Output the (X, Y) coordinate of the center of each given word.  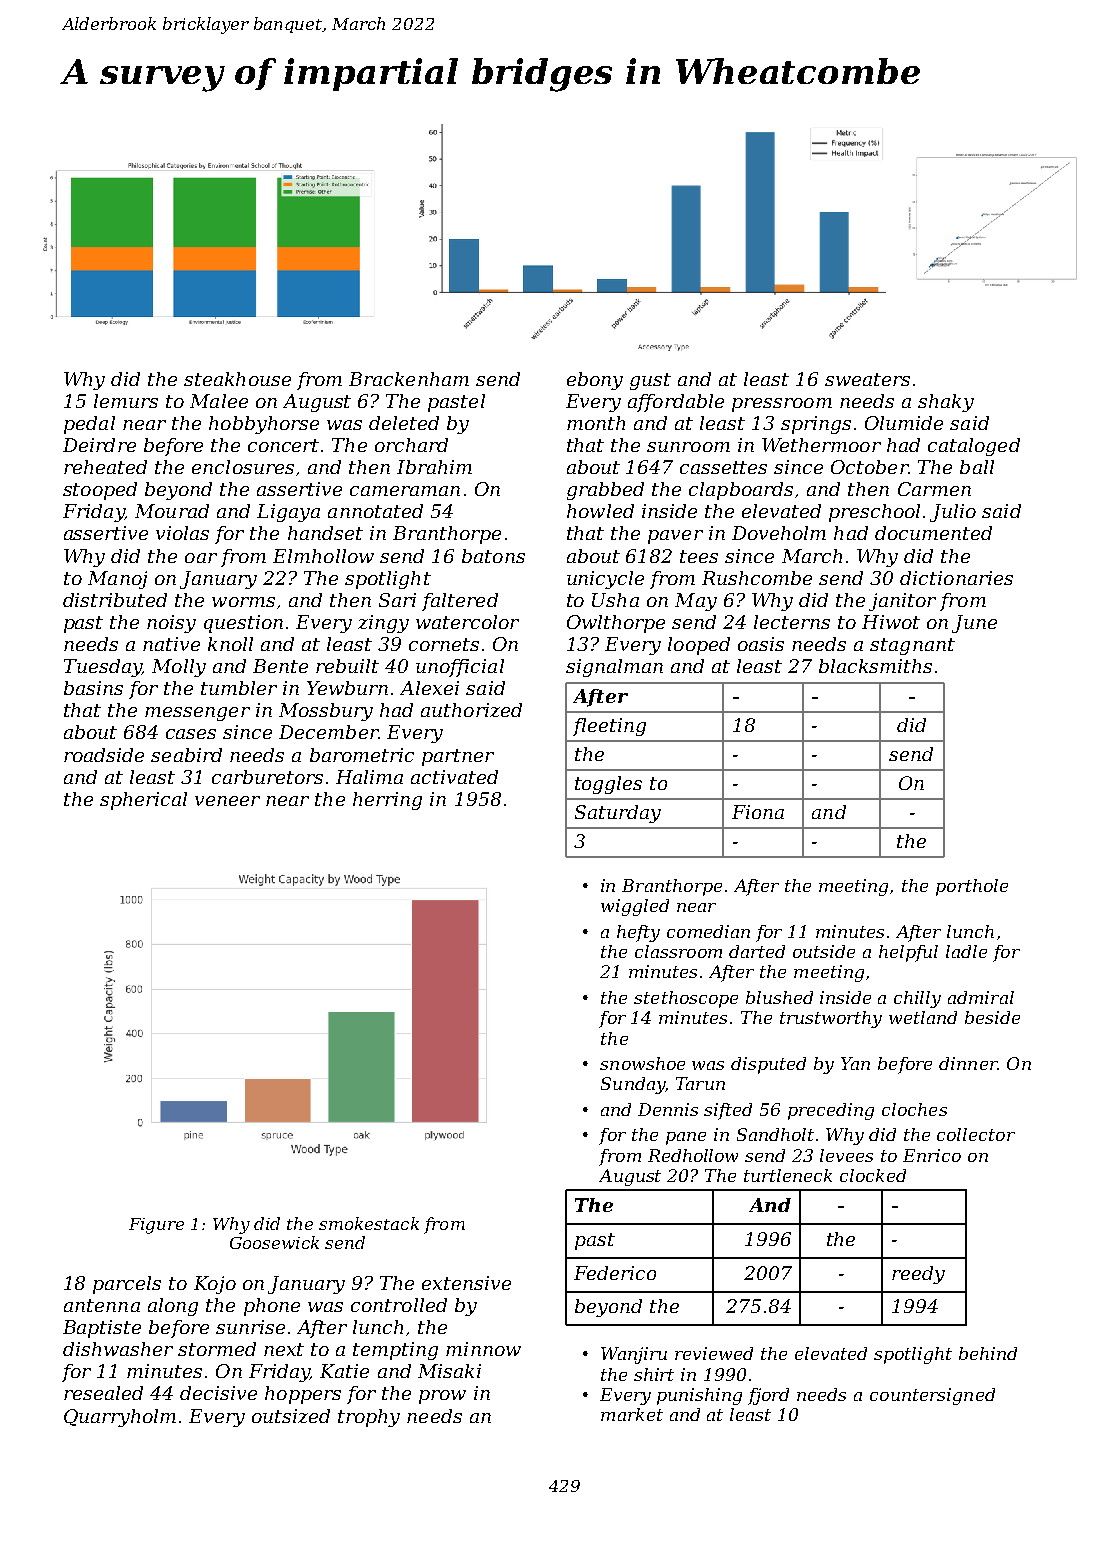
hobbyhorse (264, 425)
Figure (156, 1226)
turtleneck (788, 1175)
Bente (280, 666)
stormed (217, 1349)
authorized (471, 710)
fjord (768, 1396)
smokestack (369, 1223)
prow (442, 1397)
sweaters (867, 379)
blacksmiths (875, 666)
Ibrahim (434, 467)
